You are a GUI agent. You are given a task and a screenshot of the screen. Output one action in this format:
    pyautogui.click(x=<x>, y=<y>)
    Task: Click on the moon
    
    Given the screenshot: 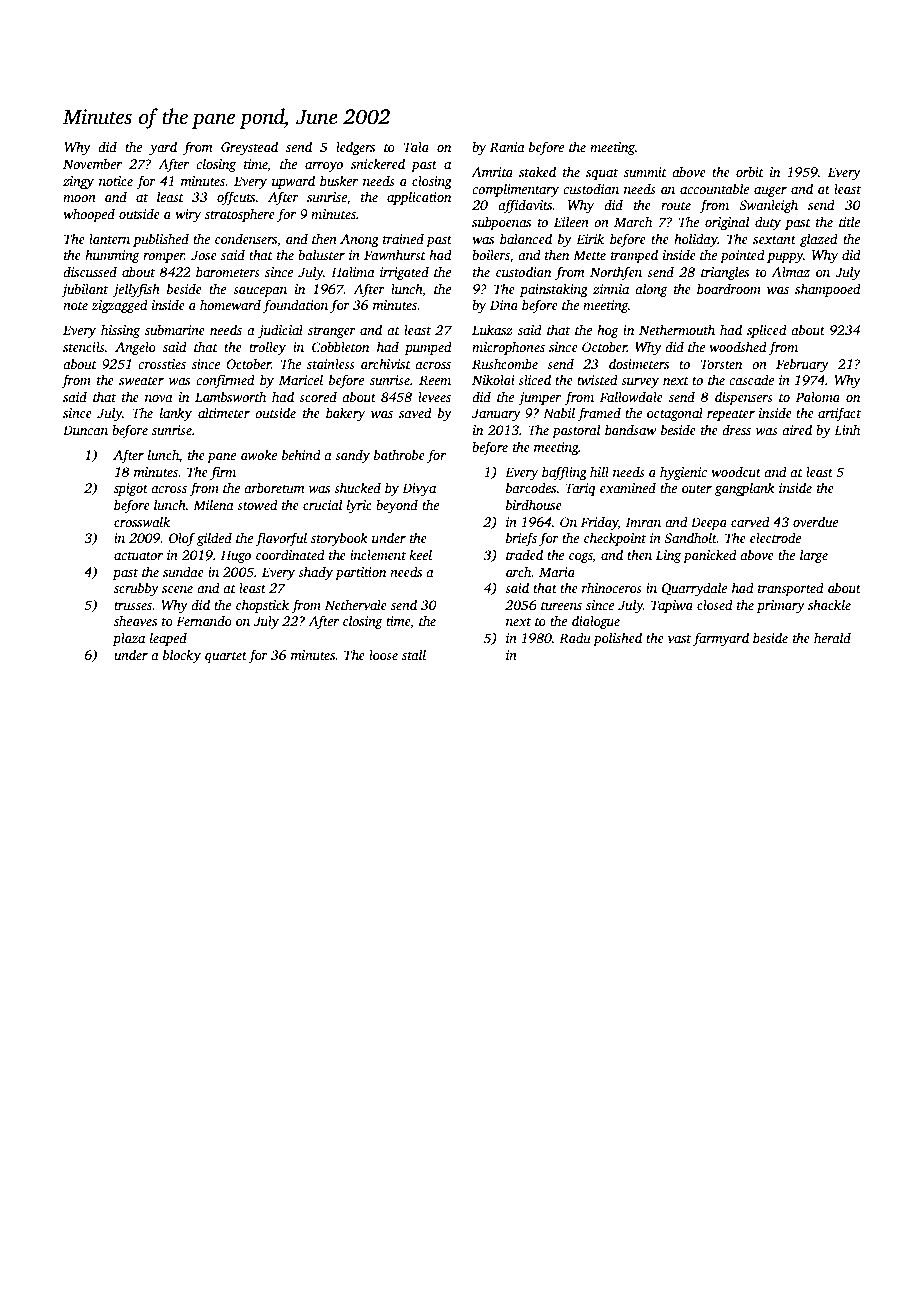 What is the action you would take?
    pyautogui.click(x=79, y=198)
